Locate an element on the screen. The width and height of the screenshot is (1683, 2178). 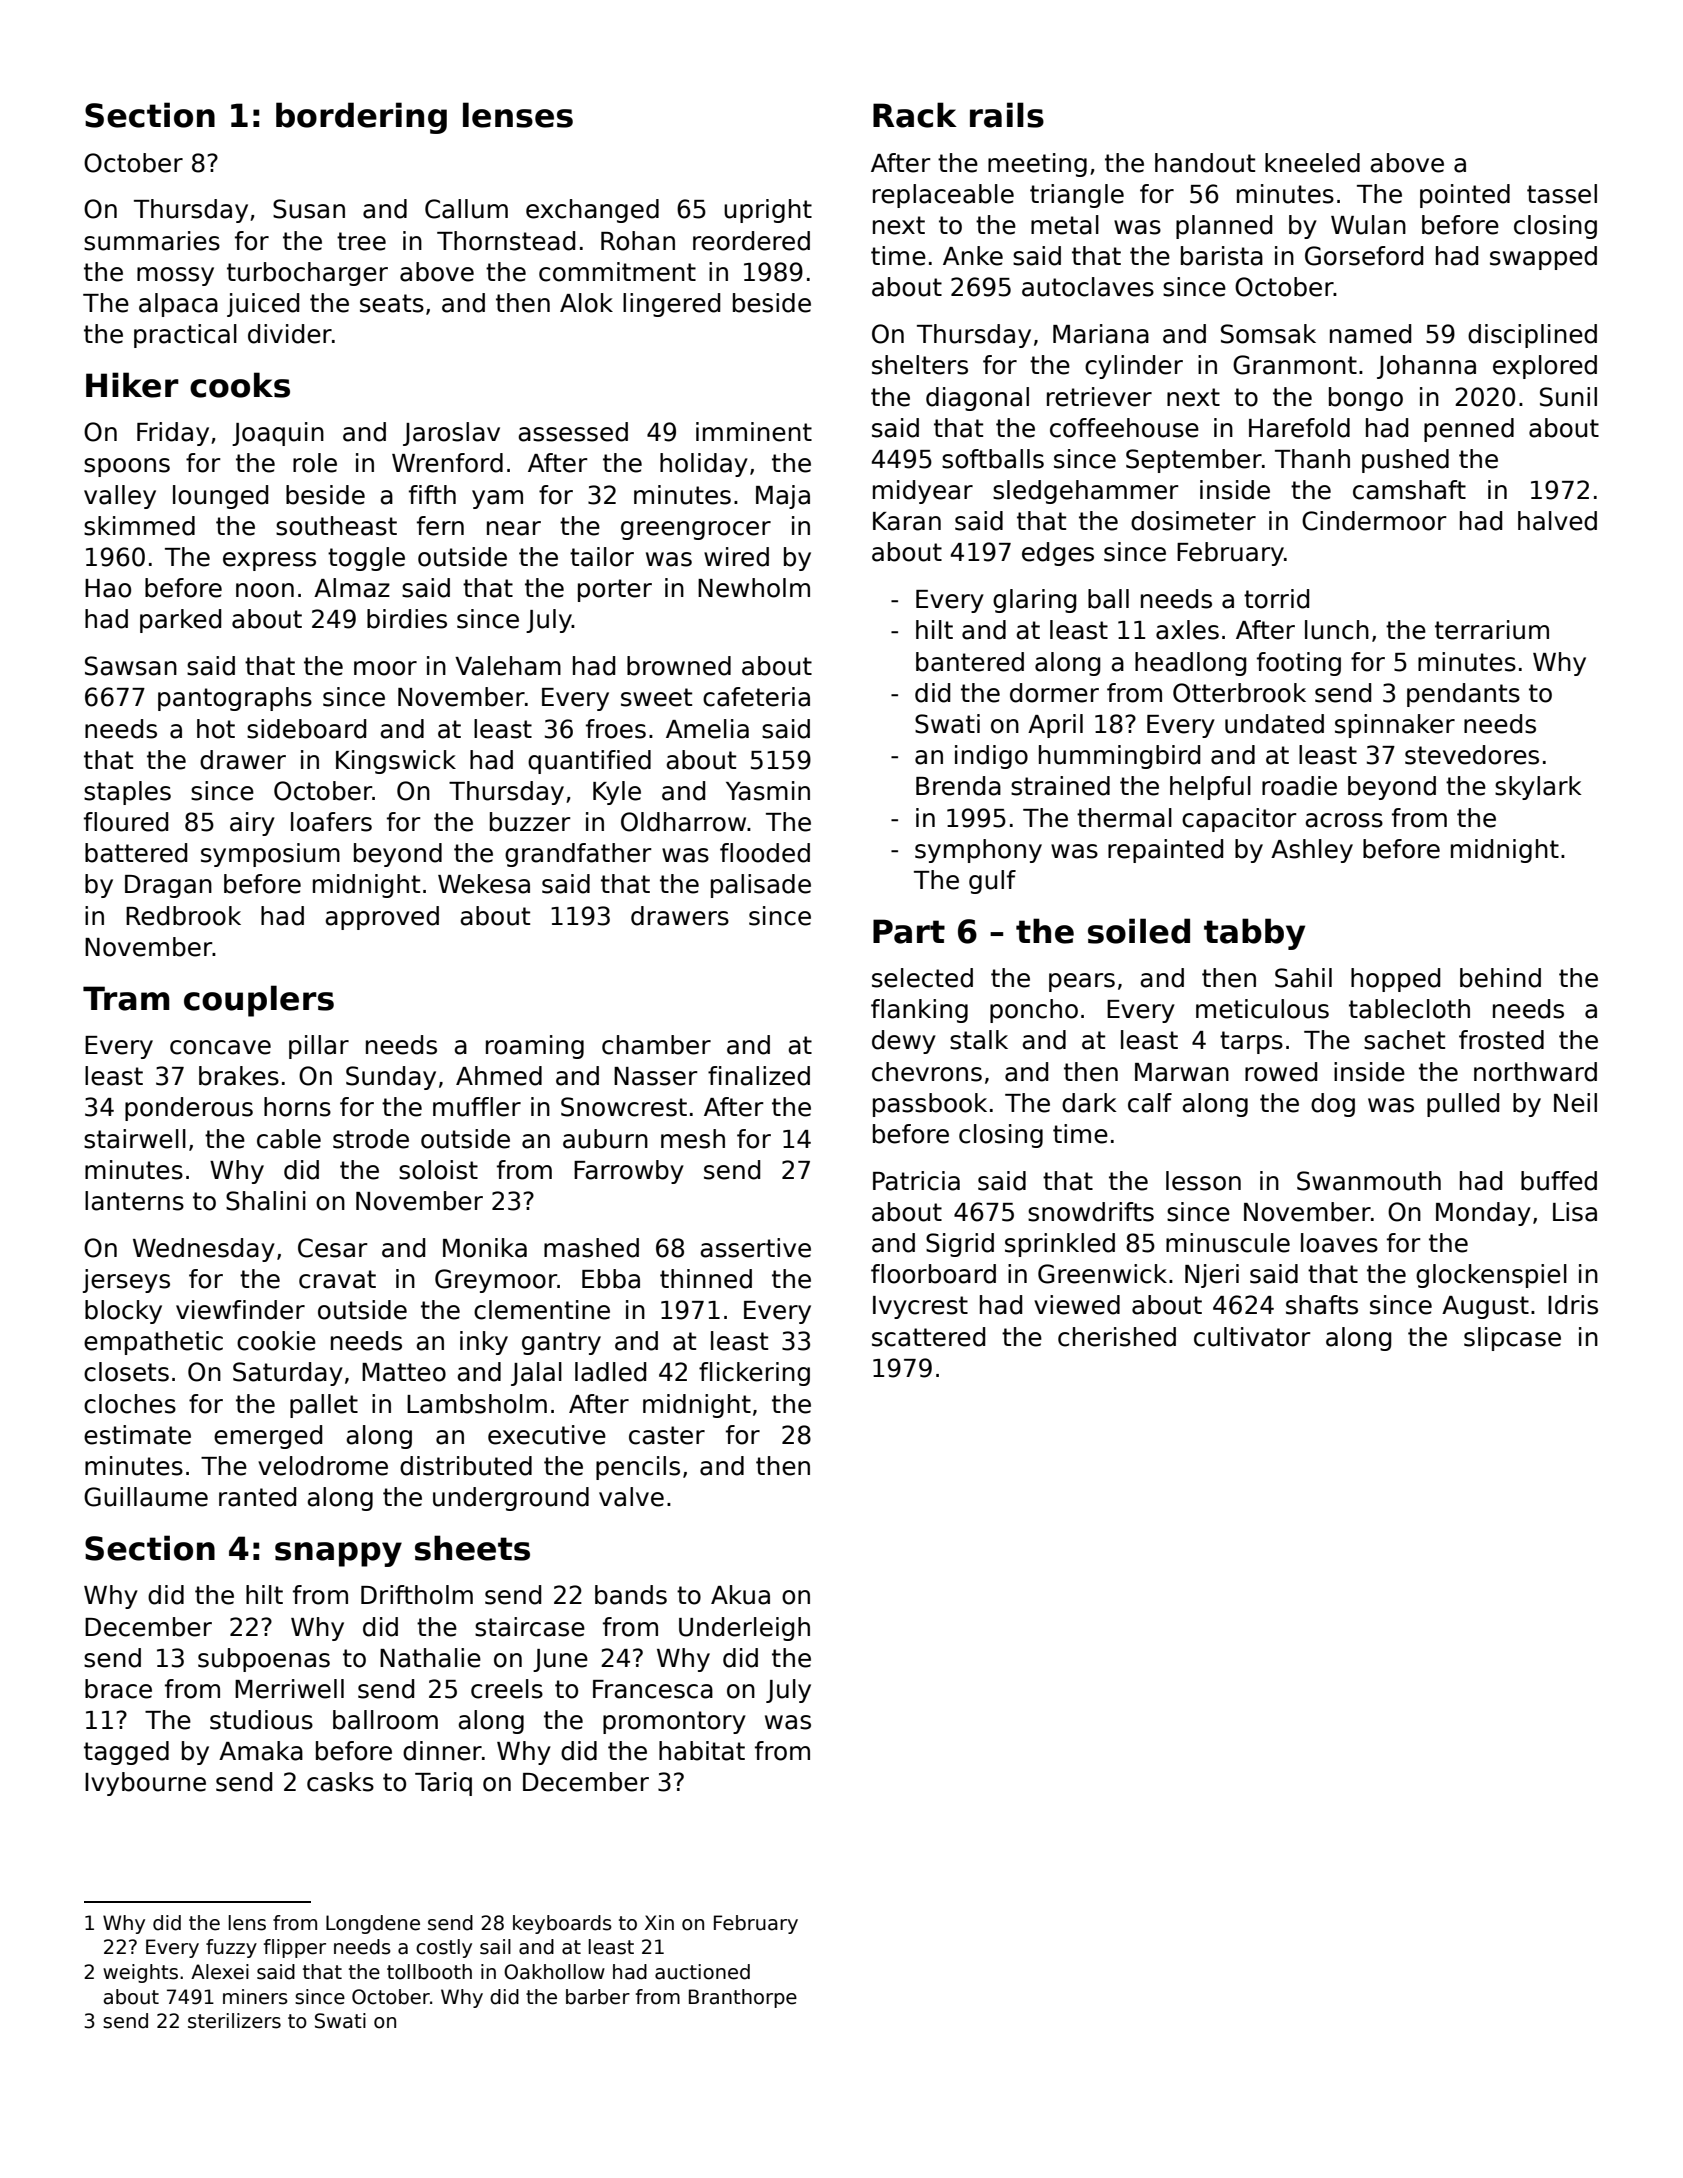
rails is located at coordinates (1007, 115).
